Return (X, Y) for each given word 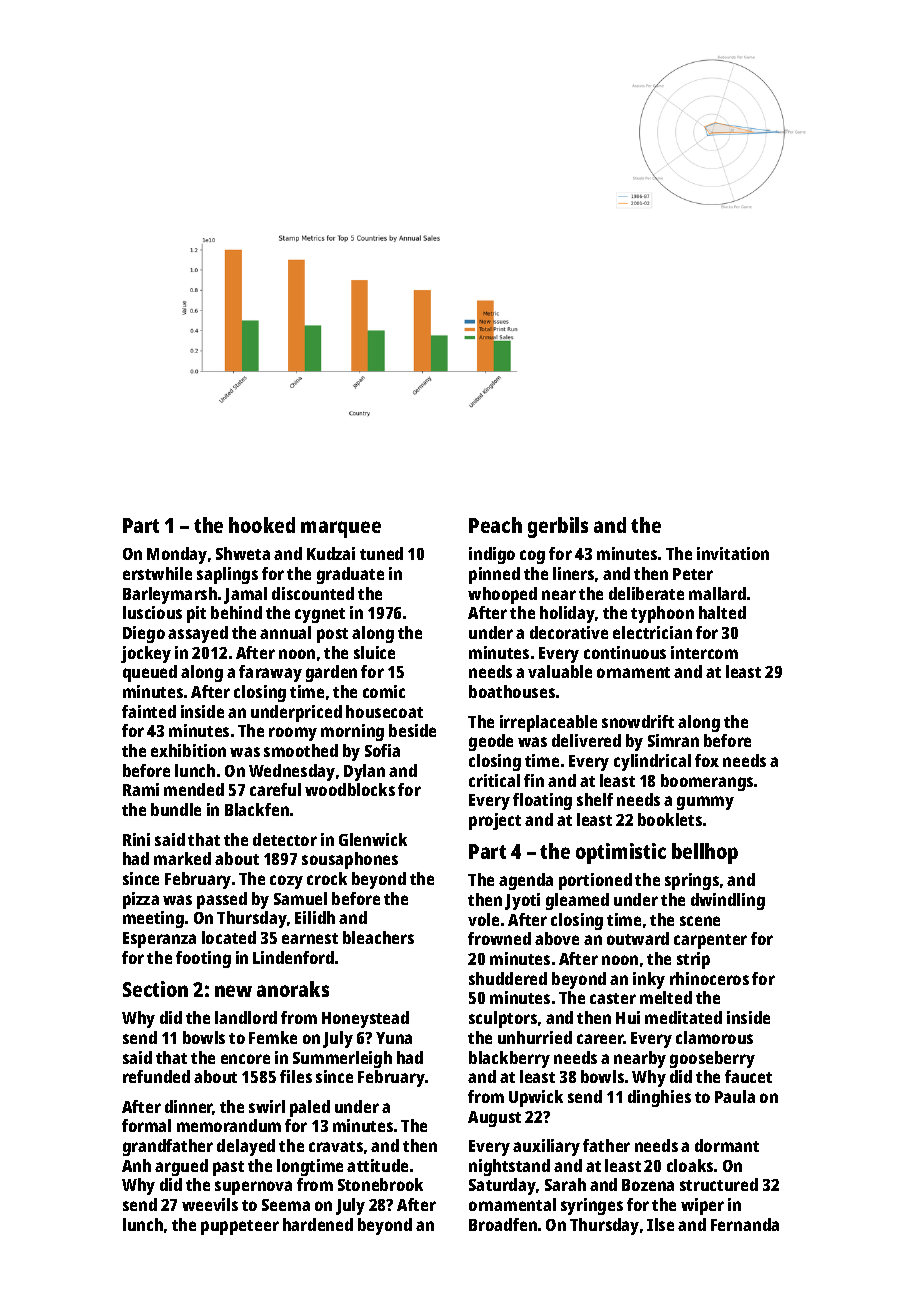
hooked (262, 525)
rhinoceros (709, 978)
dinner (189, 1107)
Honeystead (365, 1019)
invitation (733, 553)
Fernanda (745, 1224)
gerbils (558, 527)
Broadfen (503, 1224)
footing (203, 959)
